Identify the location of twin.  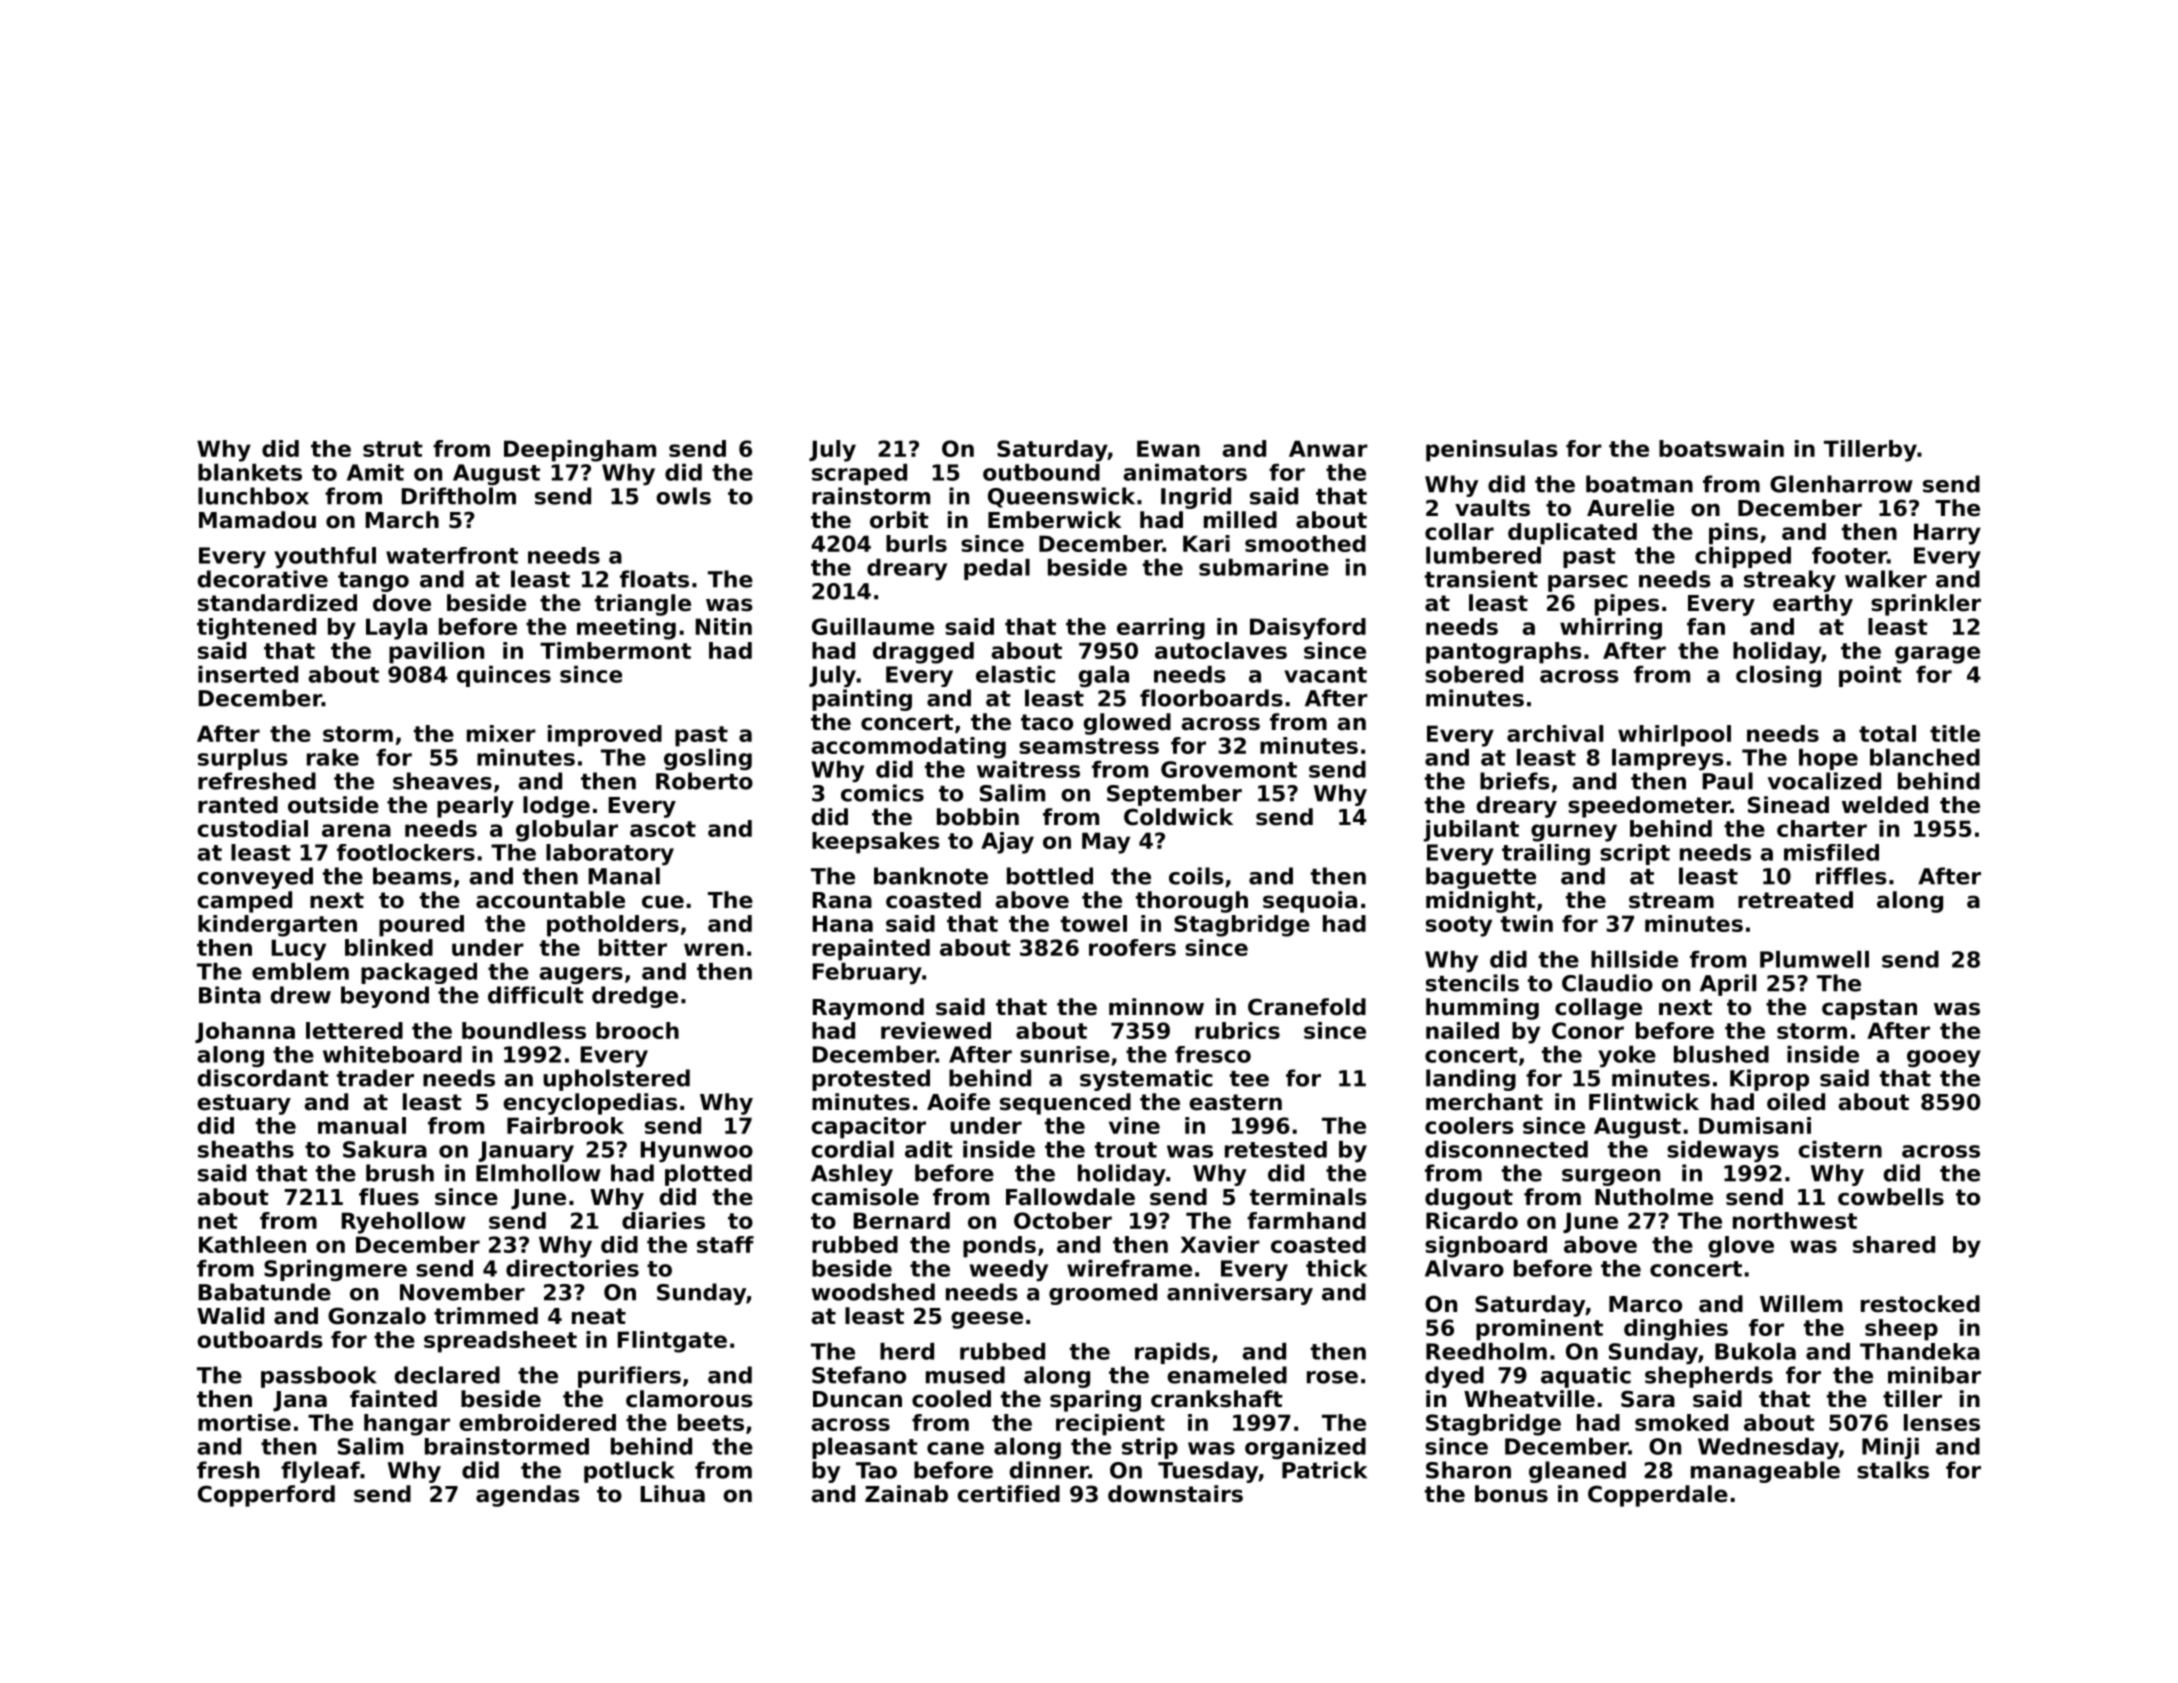
(1527, 923).
